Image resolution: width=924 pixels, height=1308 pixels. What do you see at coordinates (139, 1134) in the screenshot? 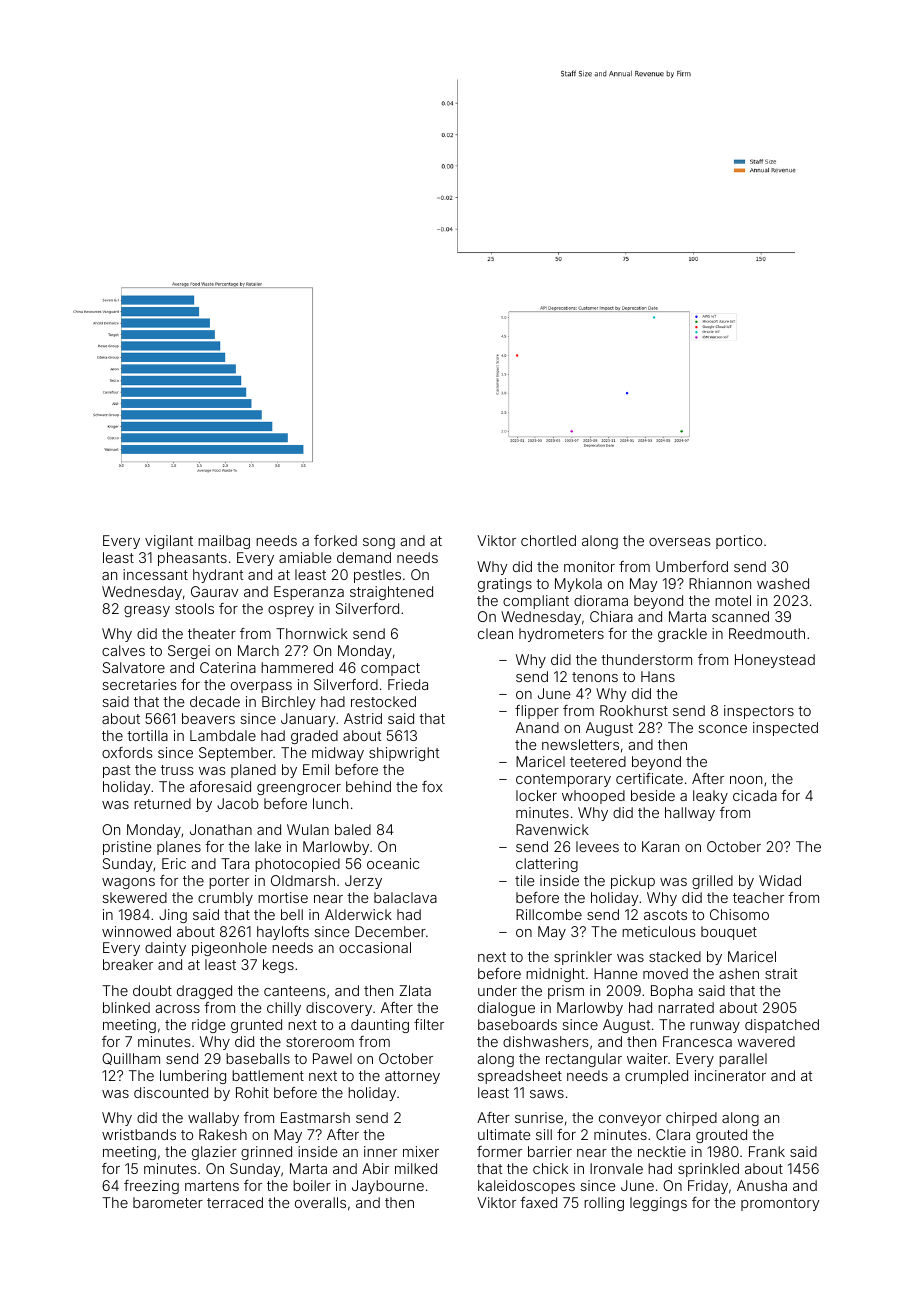
I see `wristbands` at bounding box center [139, 1134].
